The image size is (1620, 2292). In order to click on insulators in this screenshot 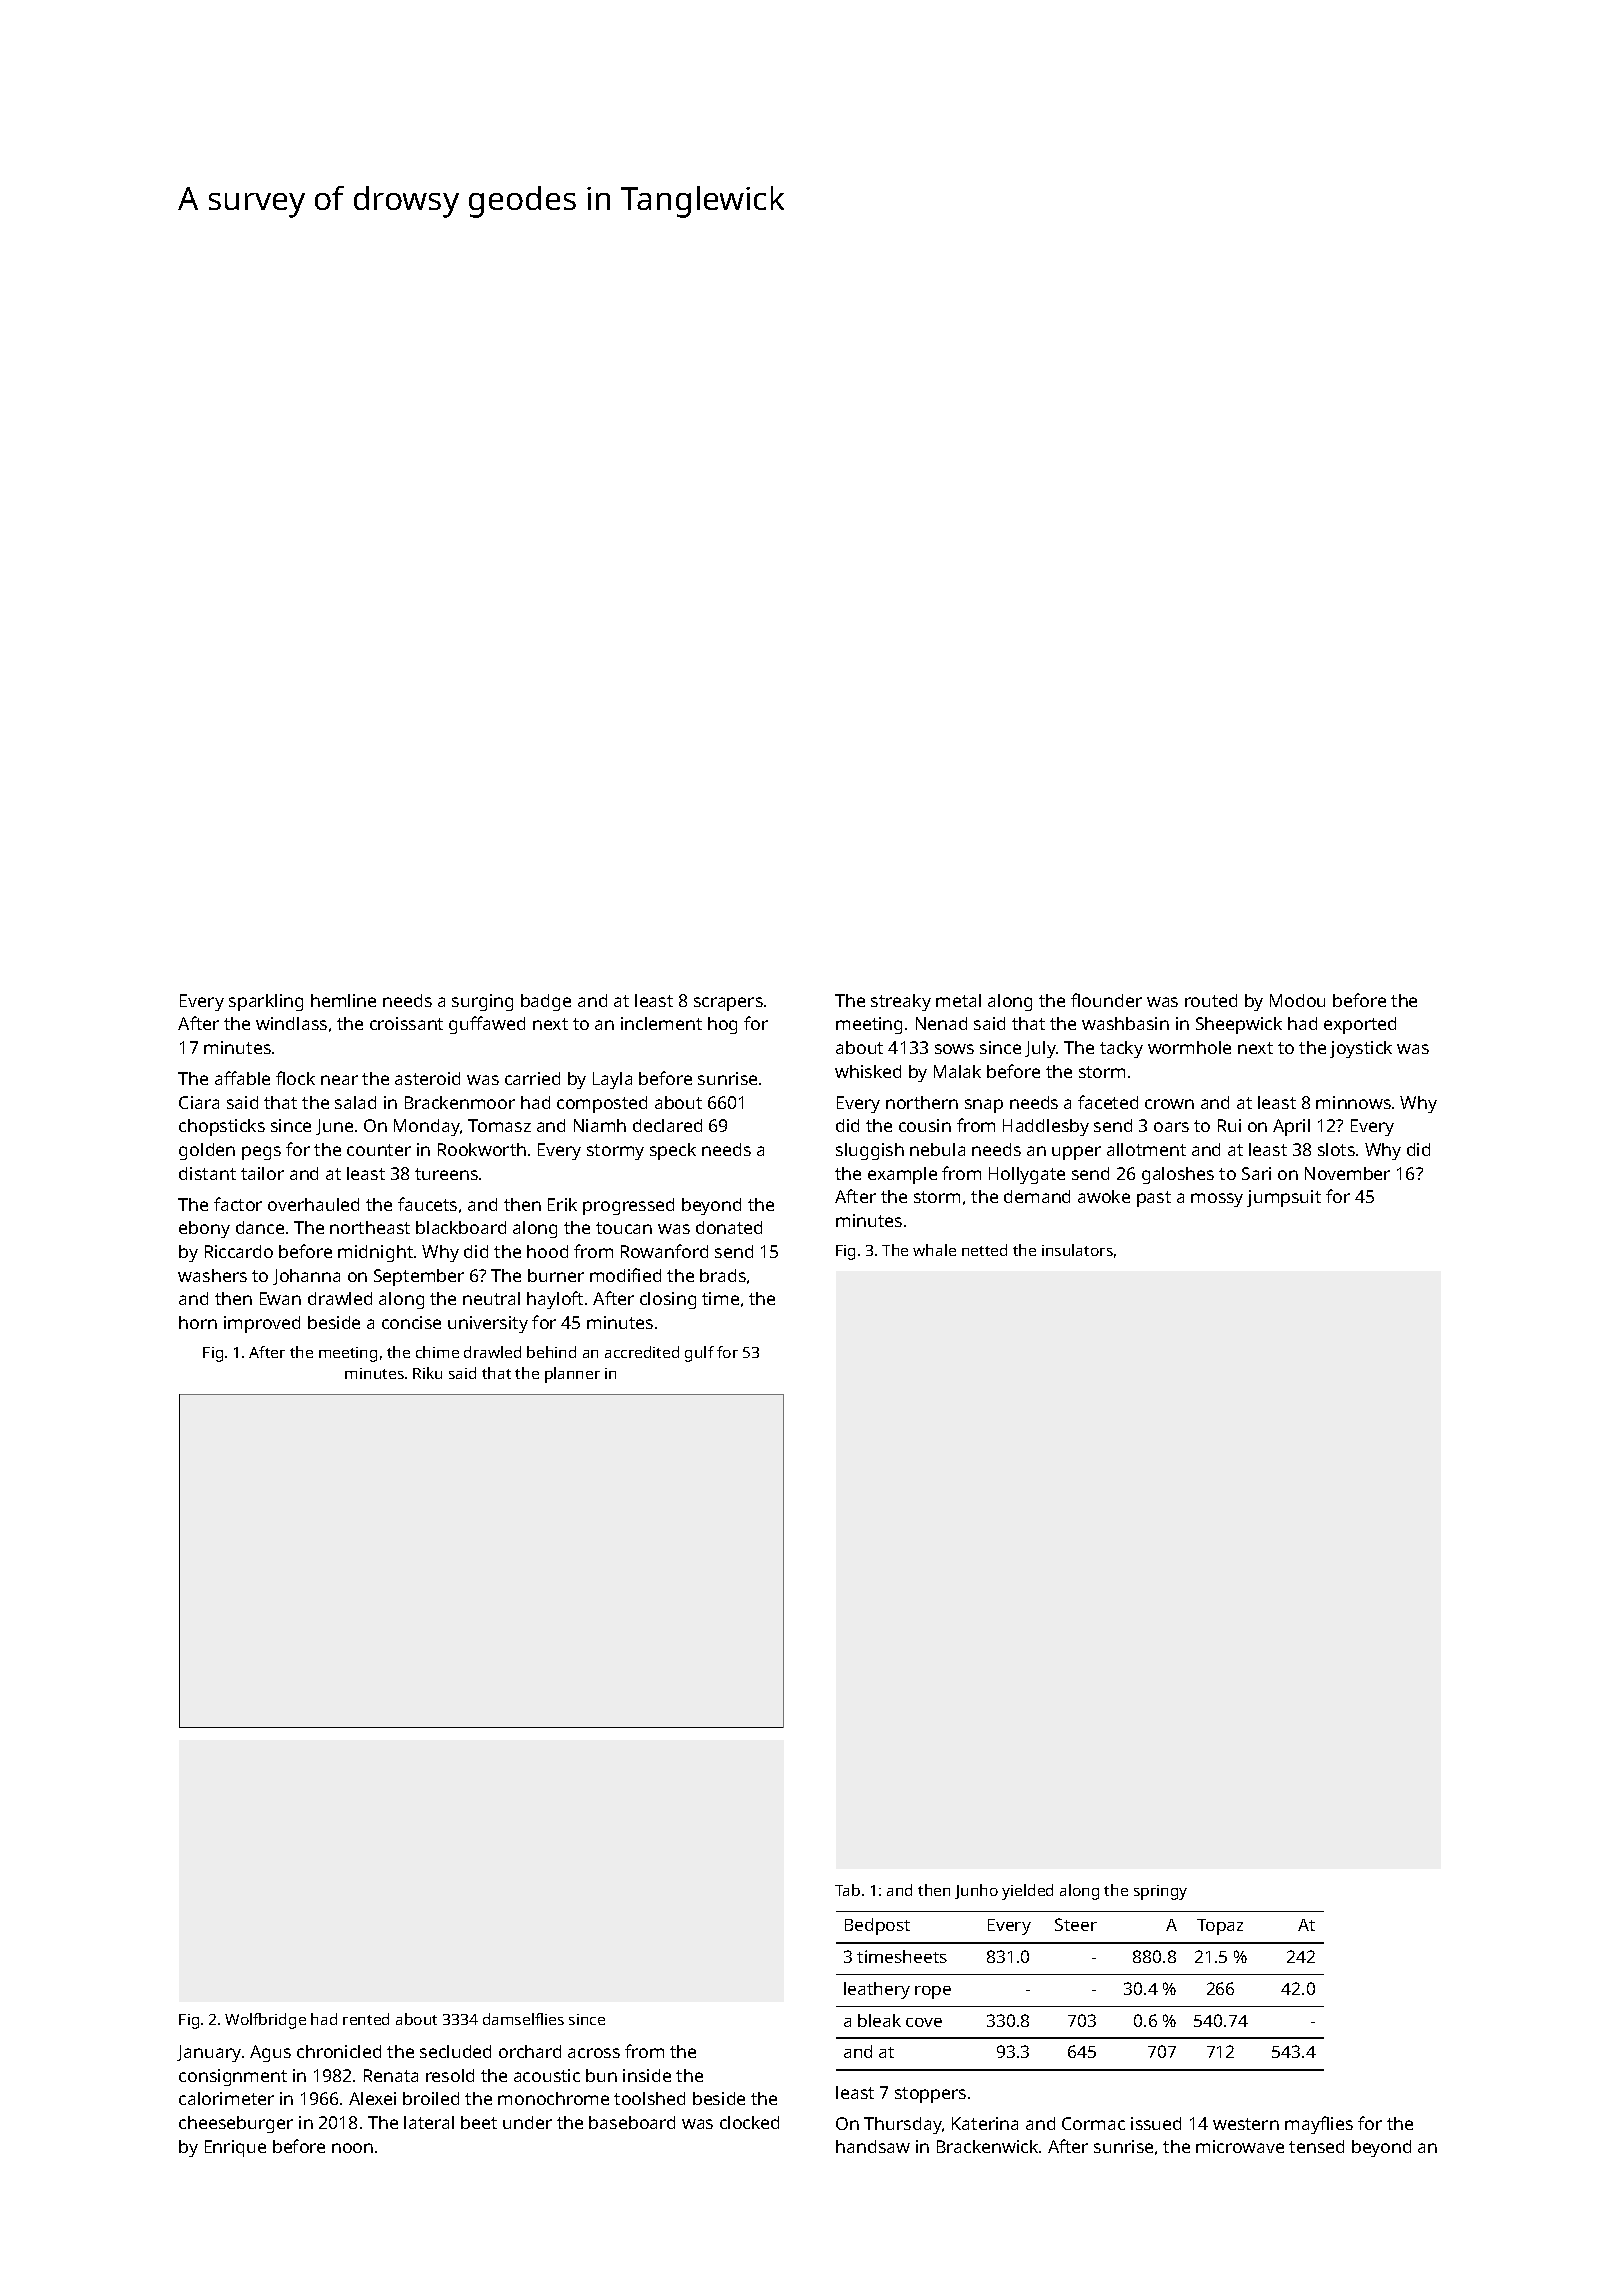, I will do `click(1077, 1250)`.
